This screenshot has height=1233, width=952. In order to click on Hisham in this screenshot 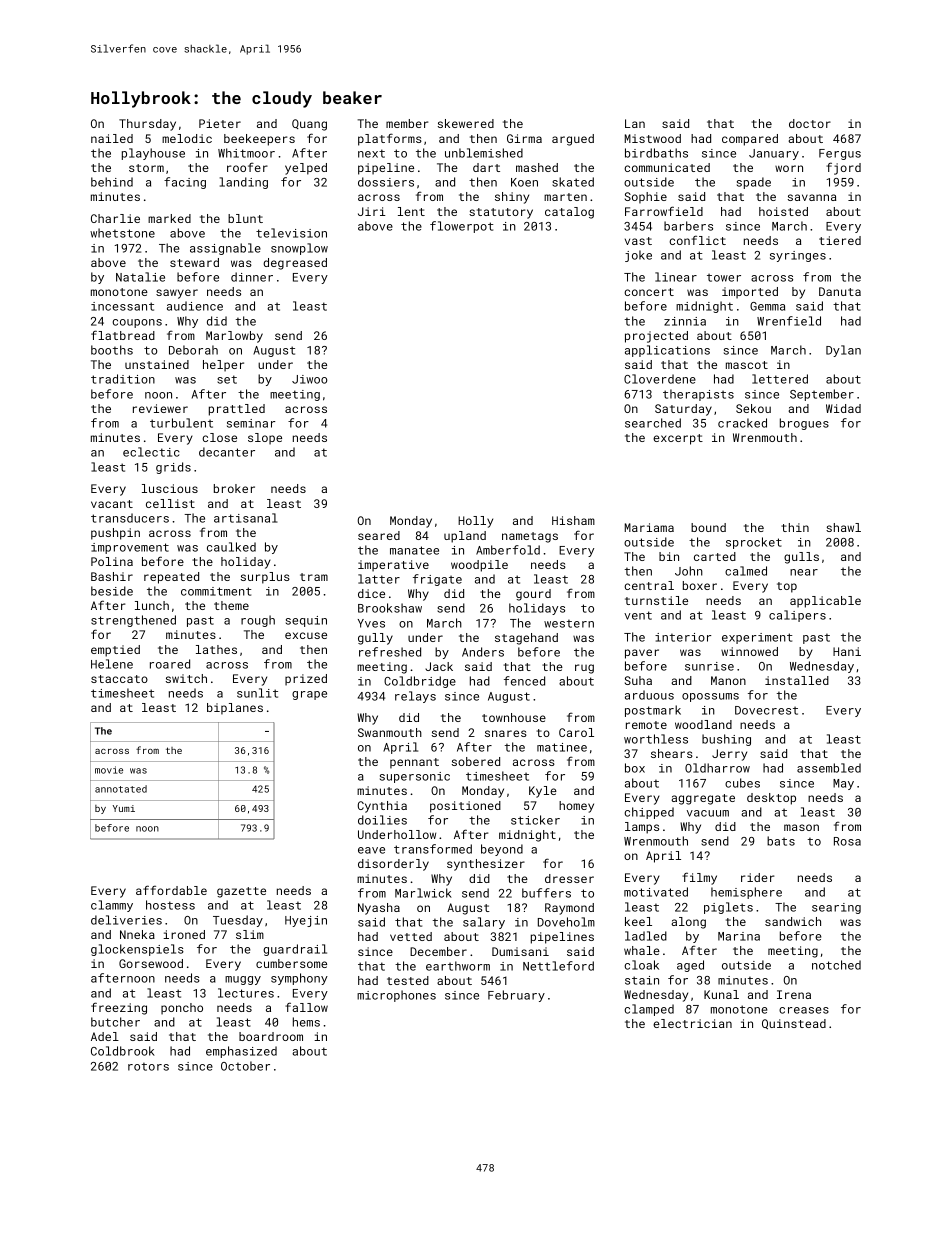, I will do `click(573, 520)`.
